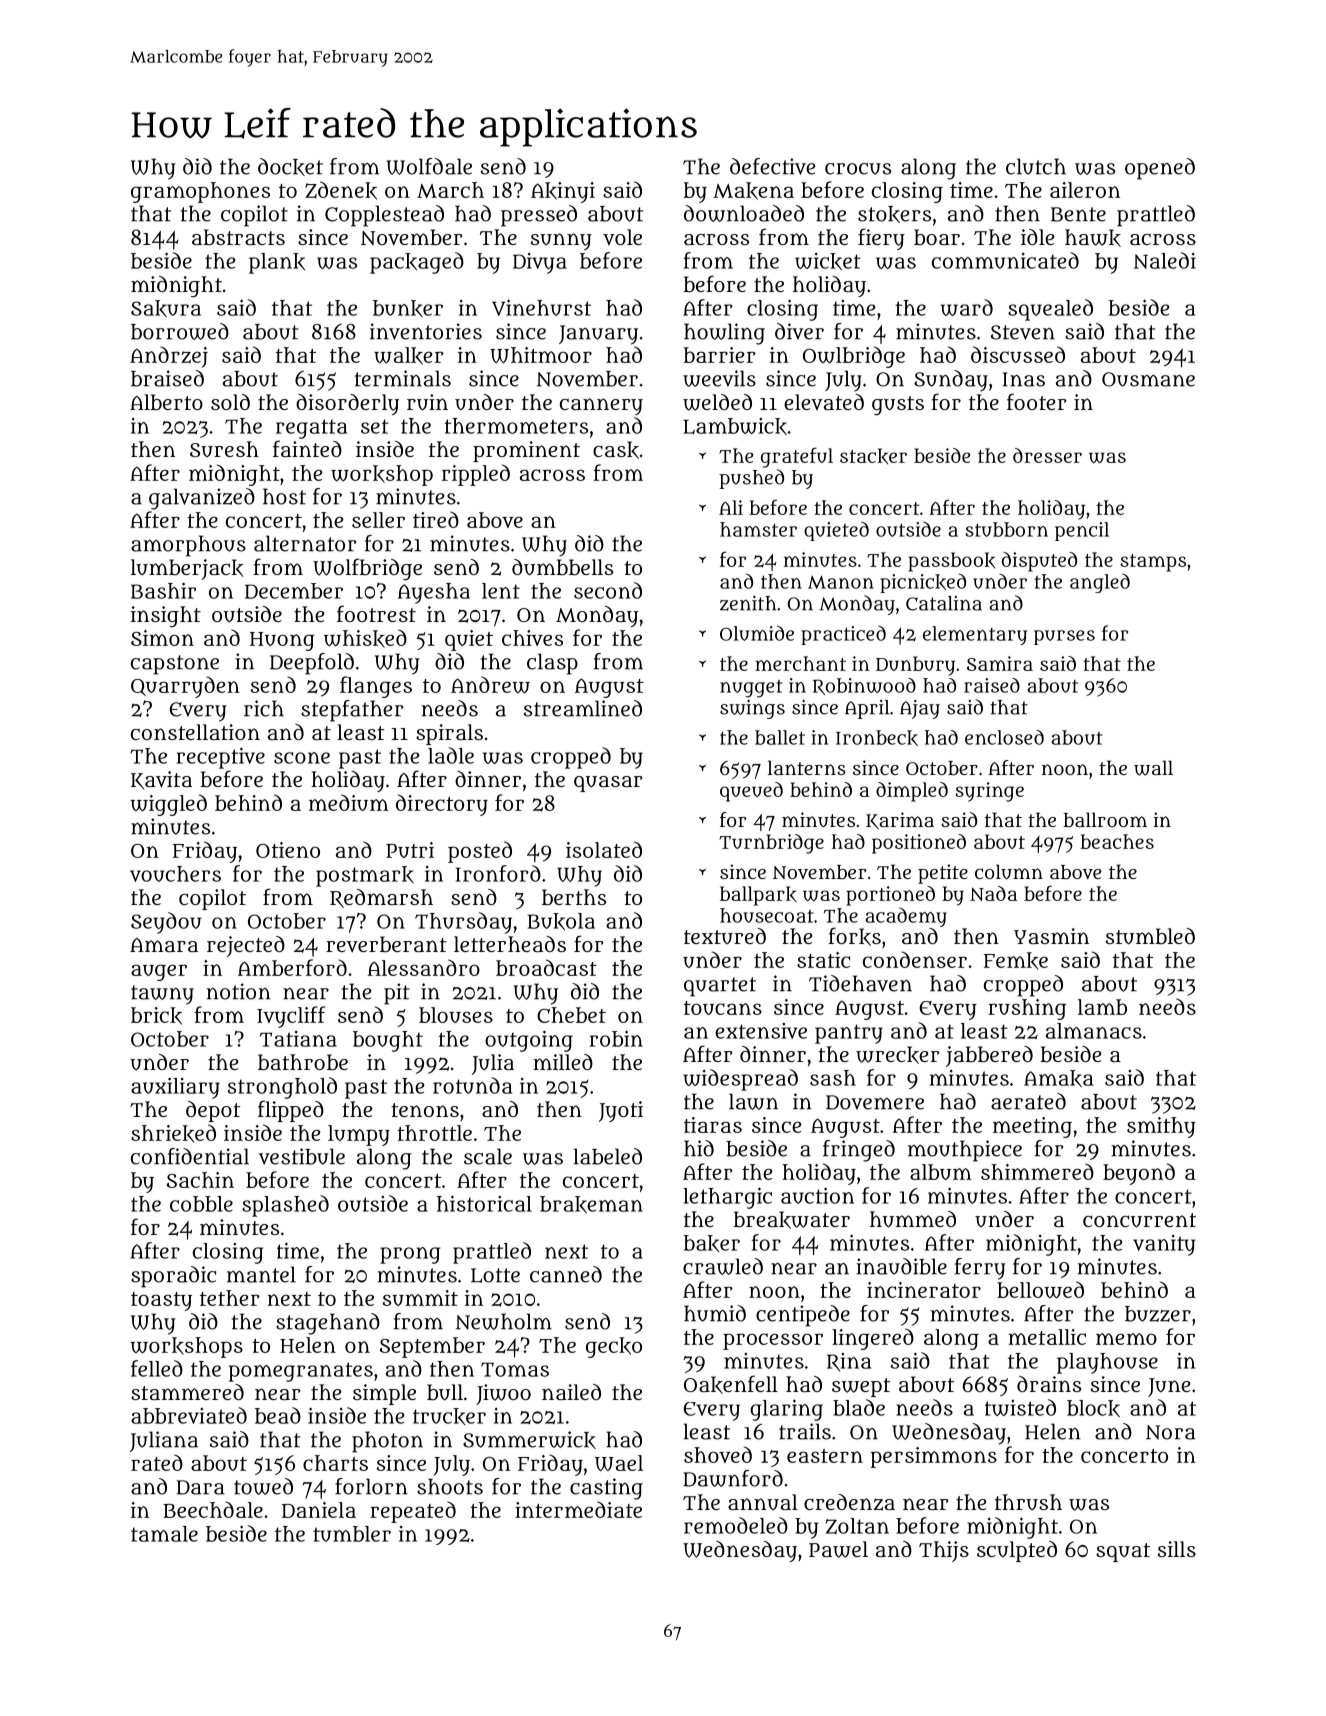 The height and width of the screenshot is (1716, 1326). Describe the element at coordinates (472, 1085) in the screenshot. I see `rotunda` at that location.
